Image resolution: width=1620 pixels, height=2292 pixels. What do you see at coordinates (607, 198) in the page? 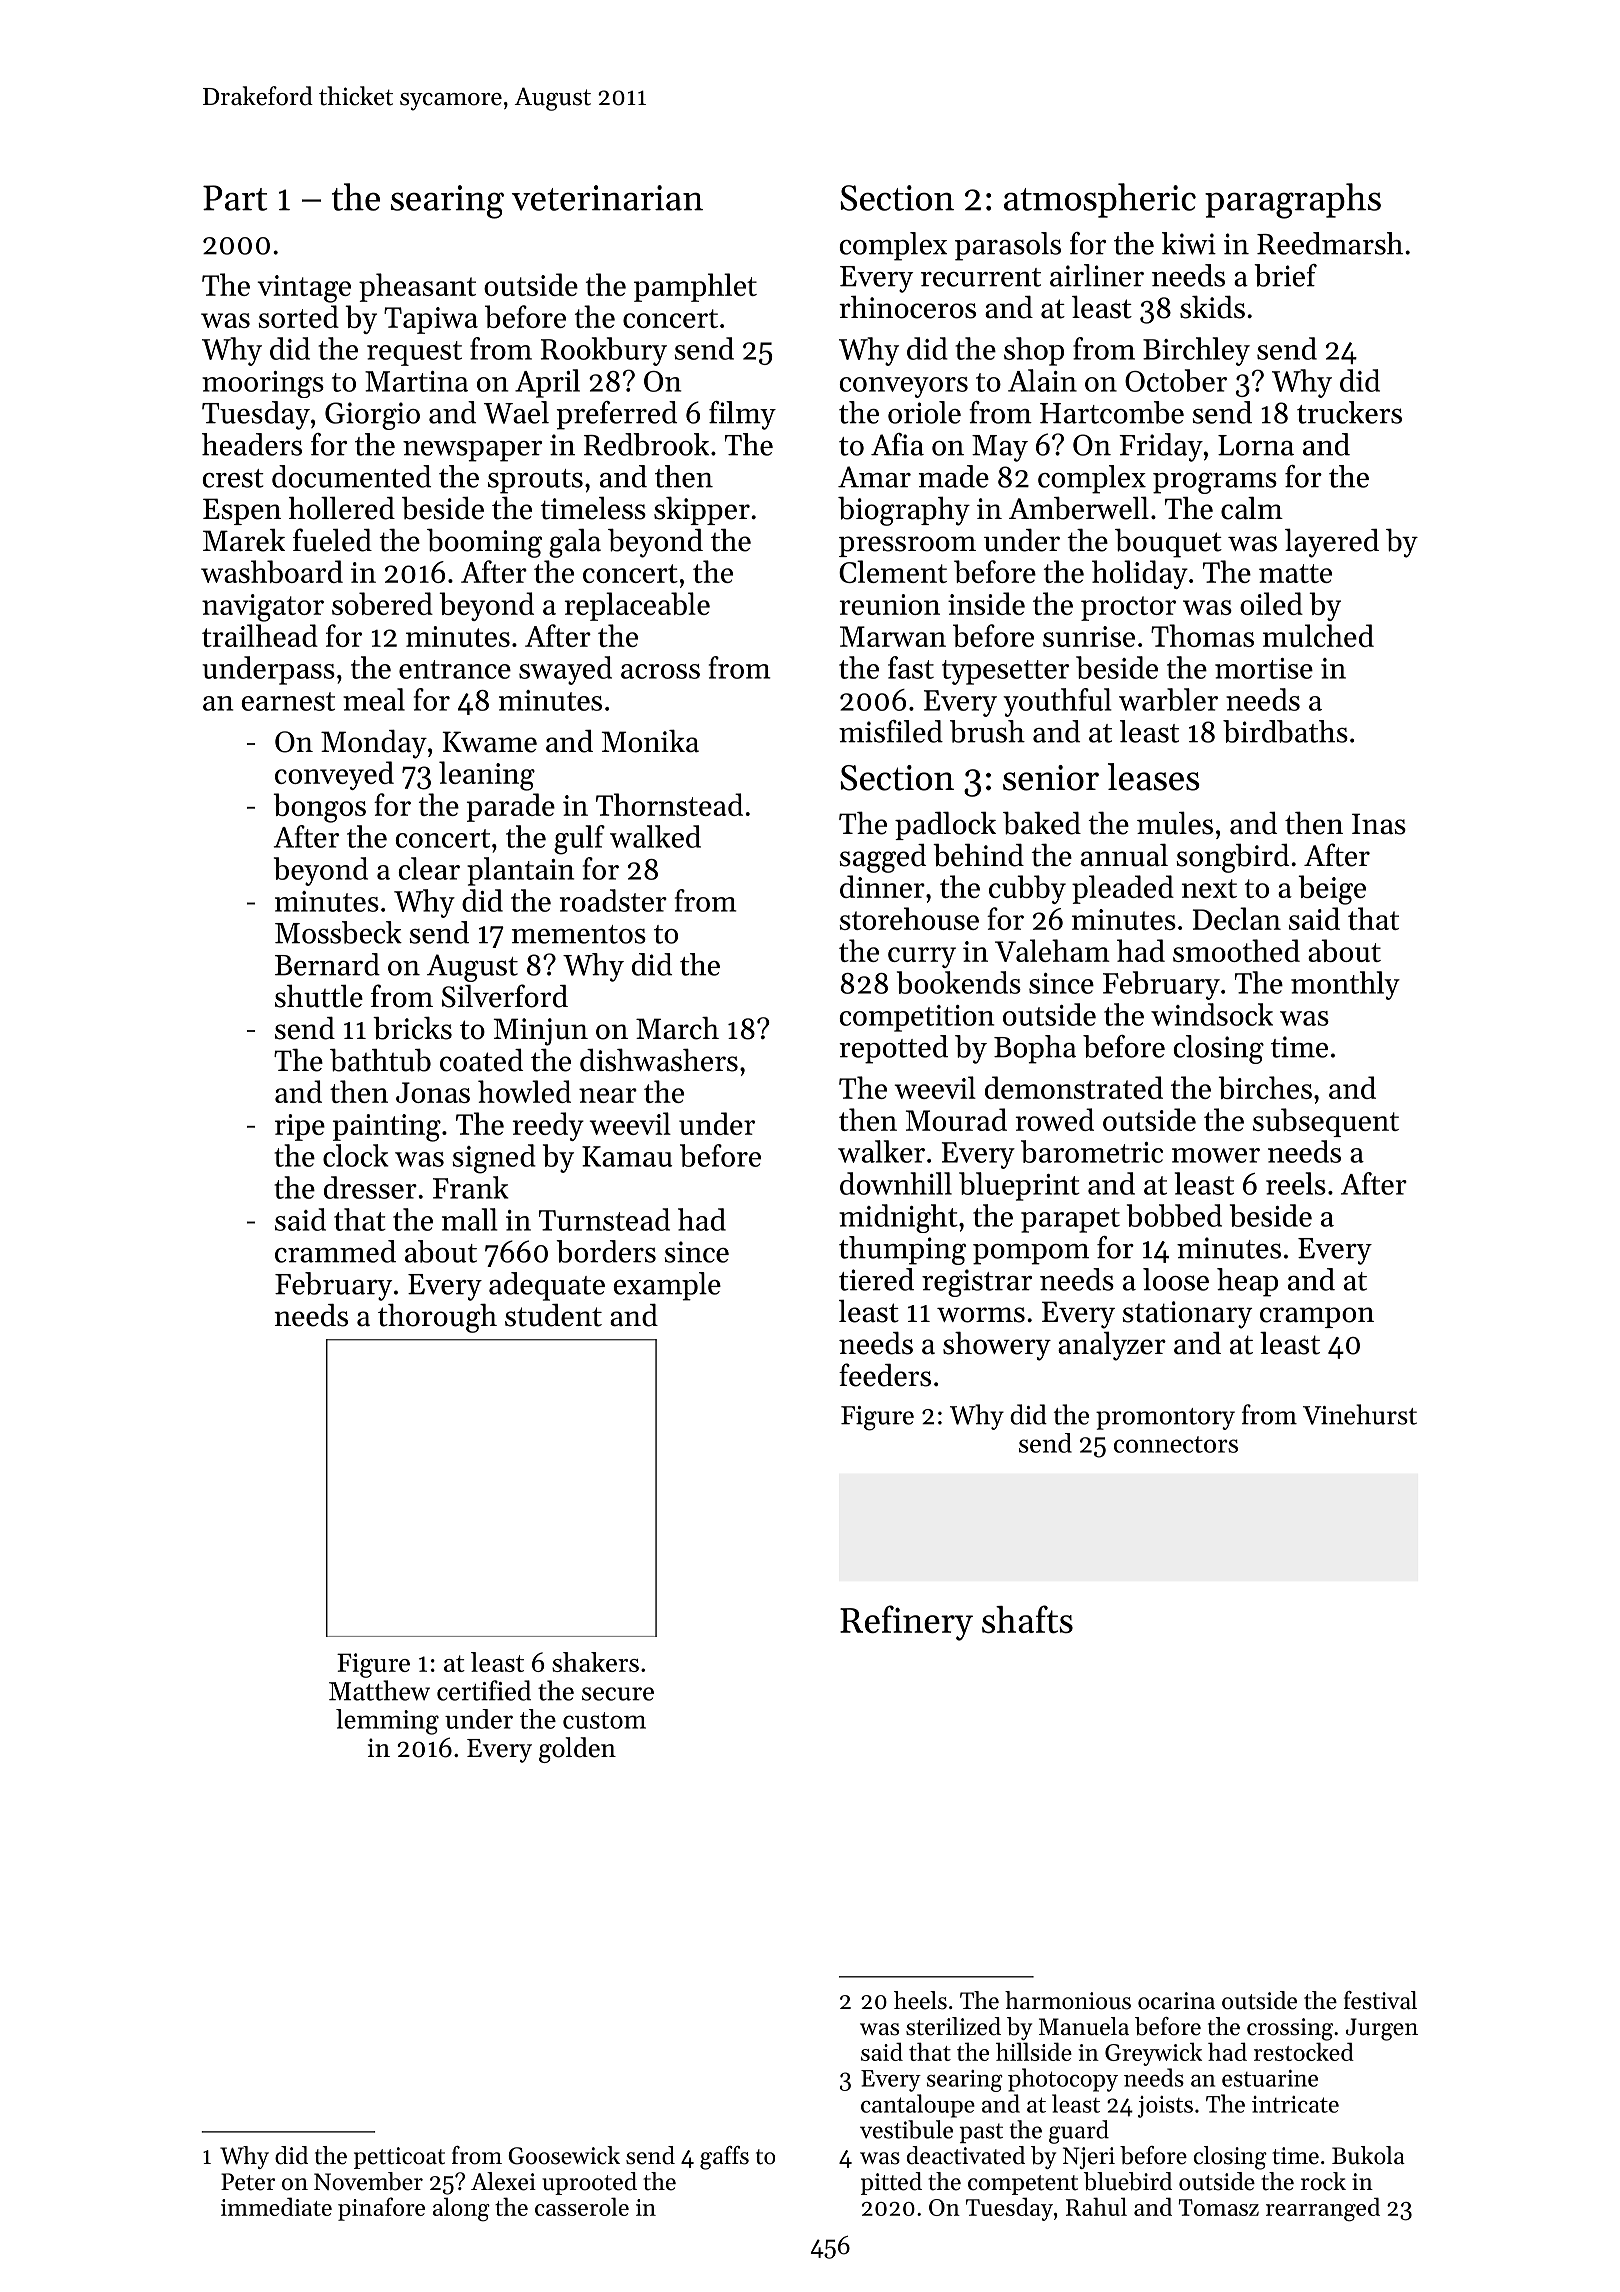
I see `veterinarian` at bounding box center [607, 198].
